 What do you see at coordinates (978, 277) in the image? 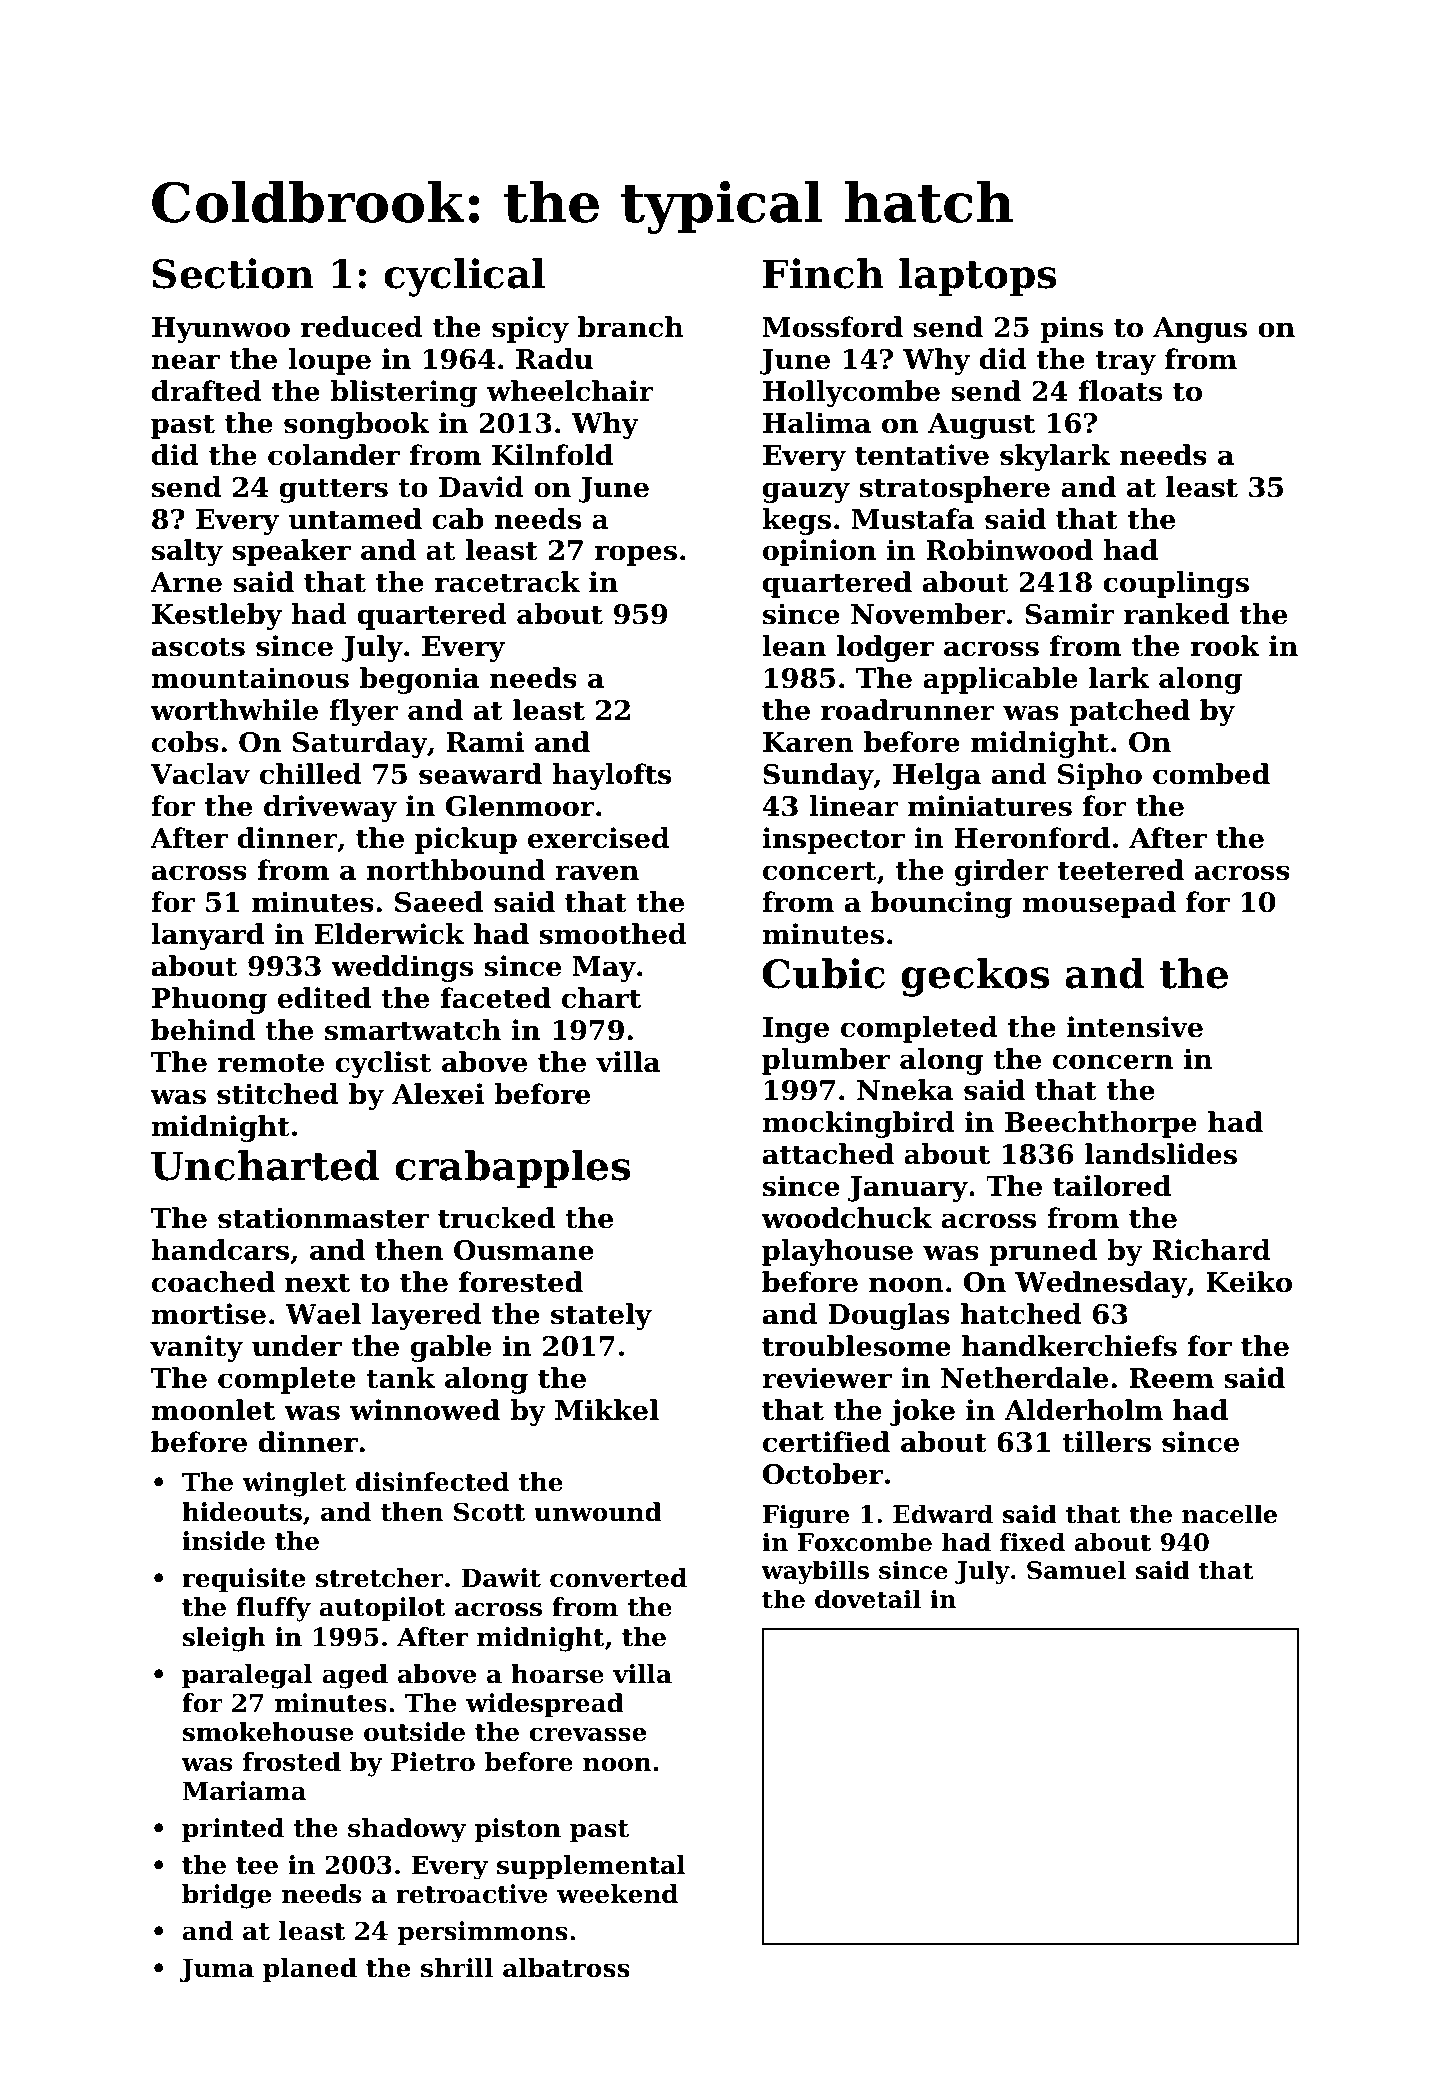
I see `laptops` at bounding box center [978, 277].
